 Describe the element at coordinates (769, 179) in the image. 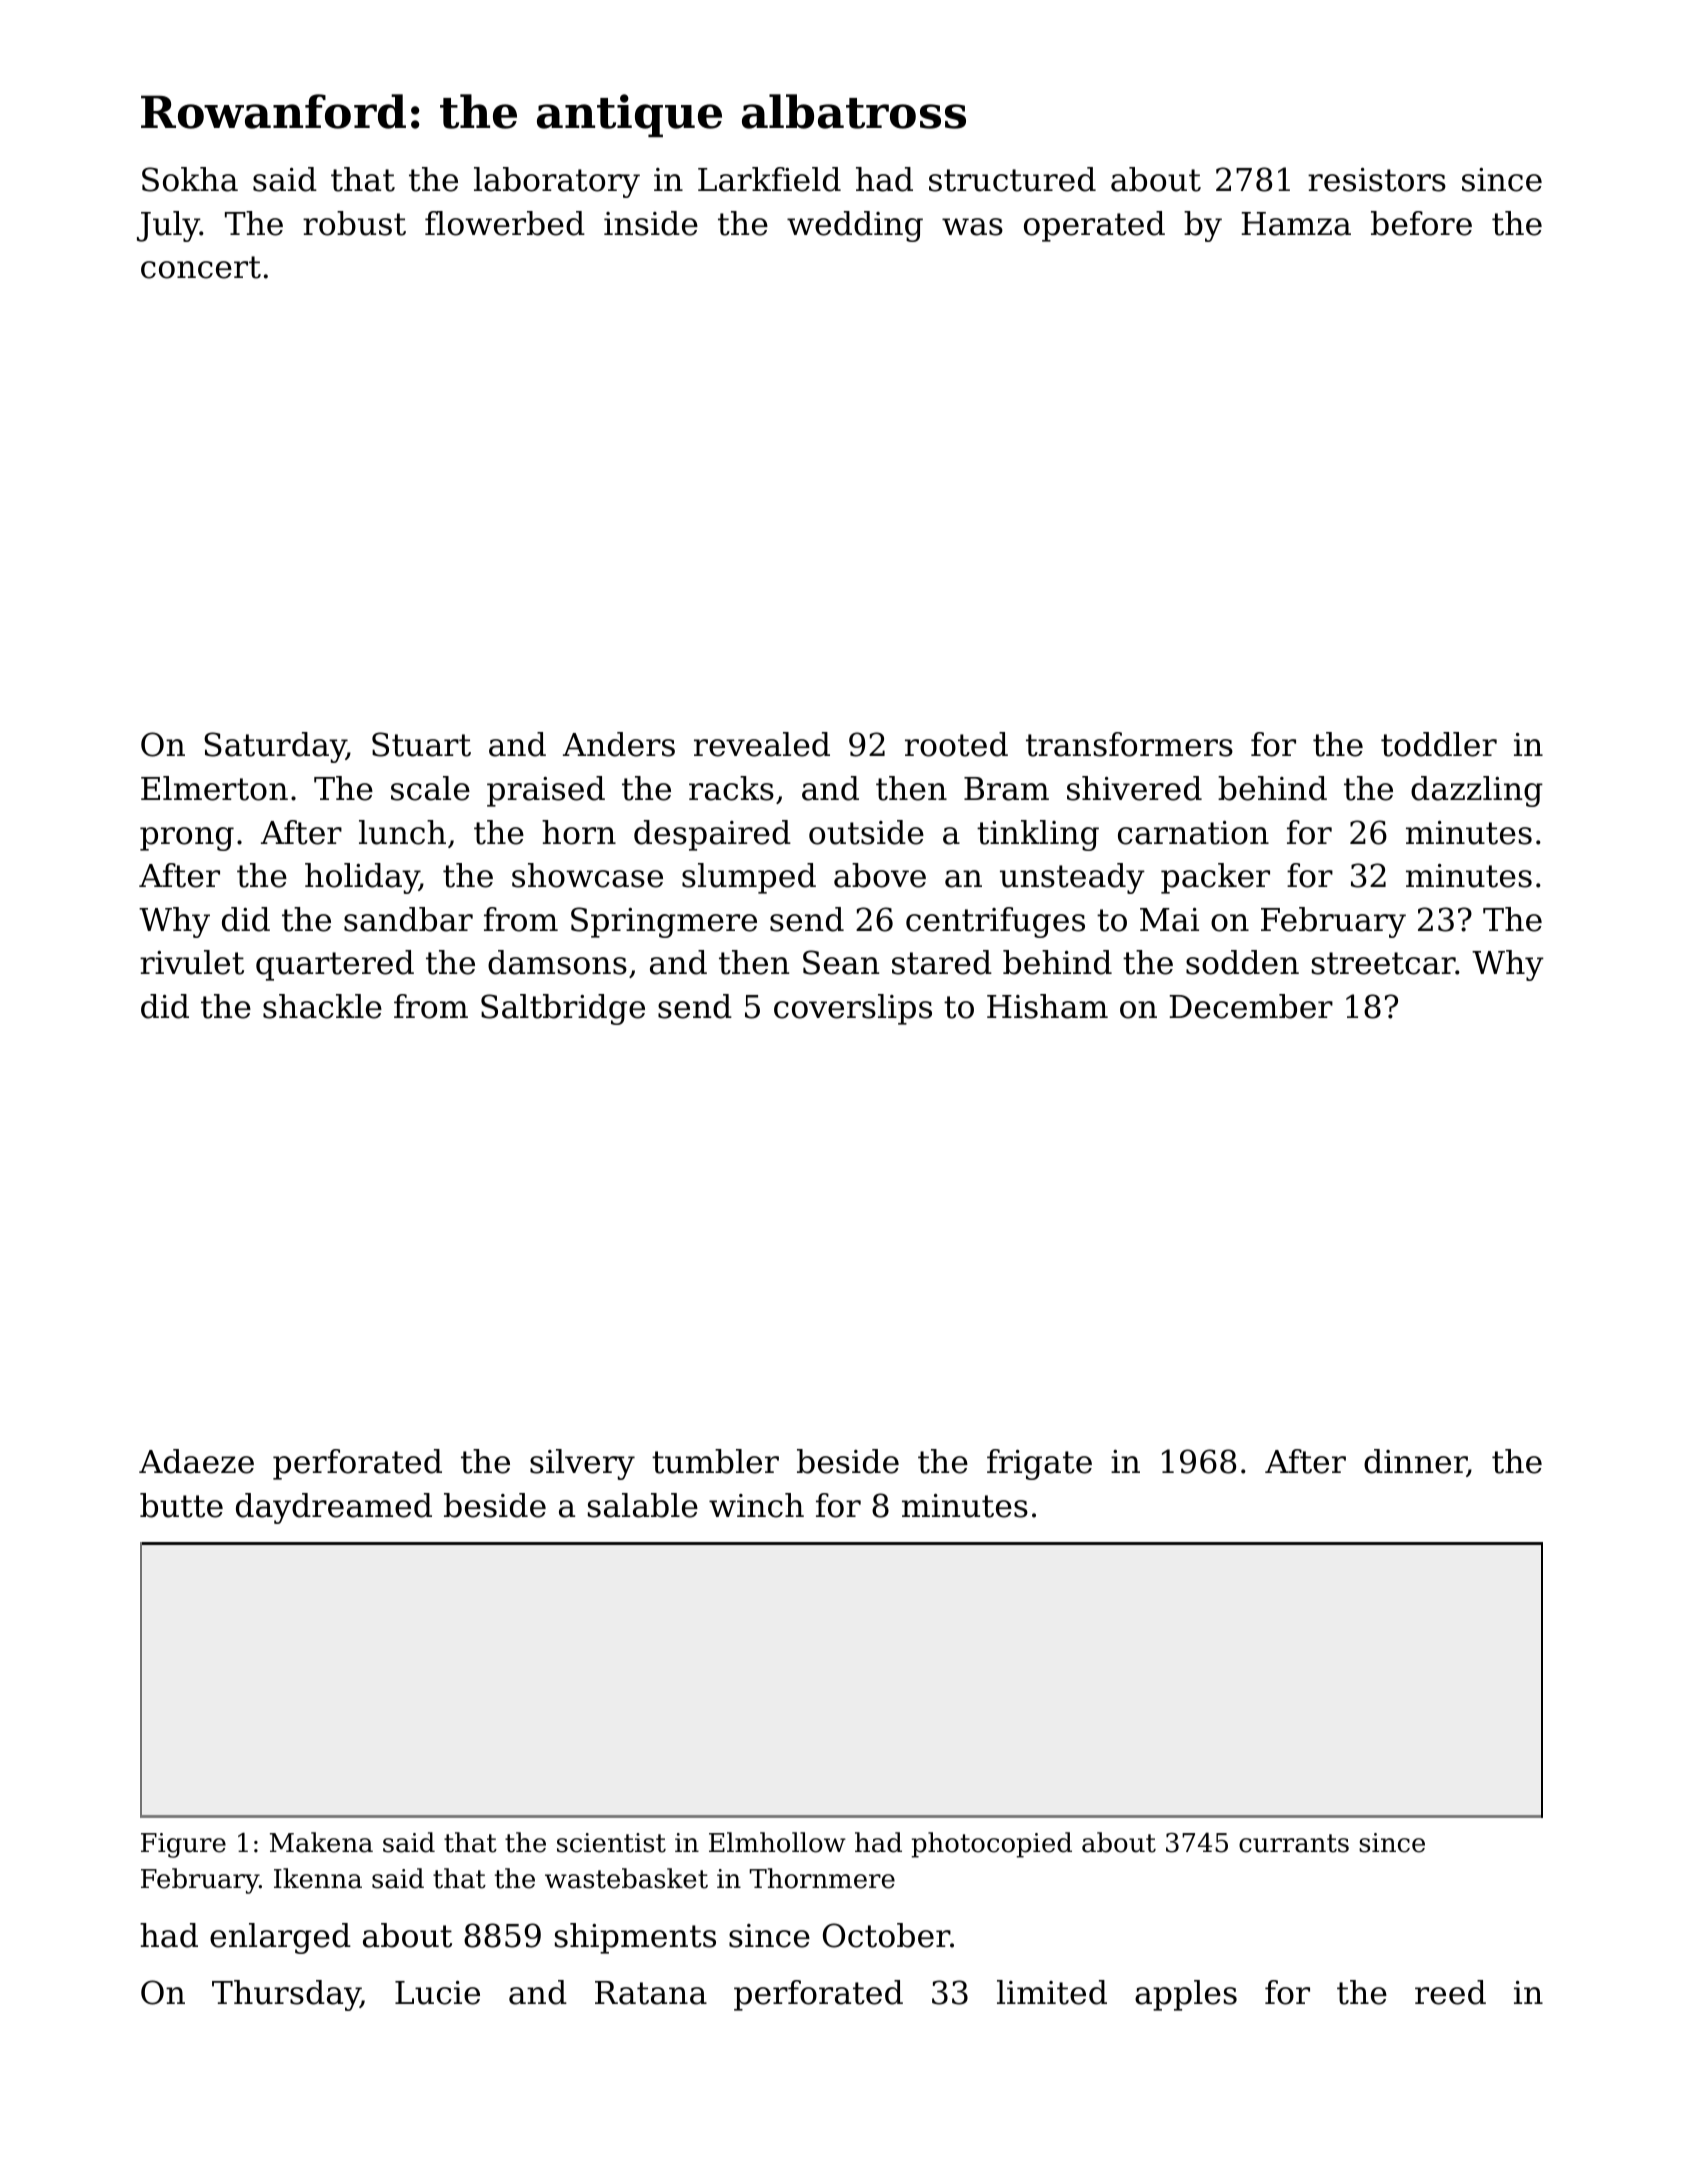

I see `Larkfield` at that location.
